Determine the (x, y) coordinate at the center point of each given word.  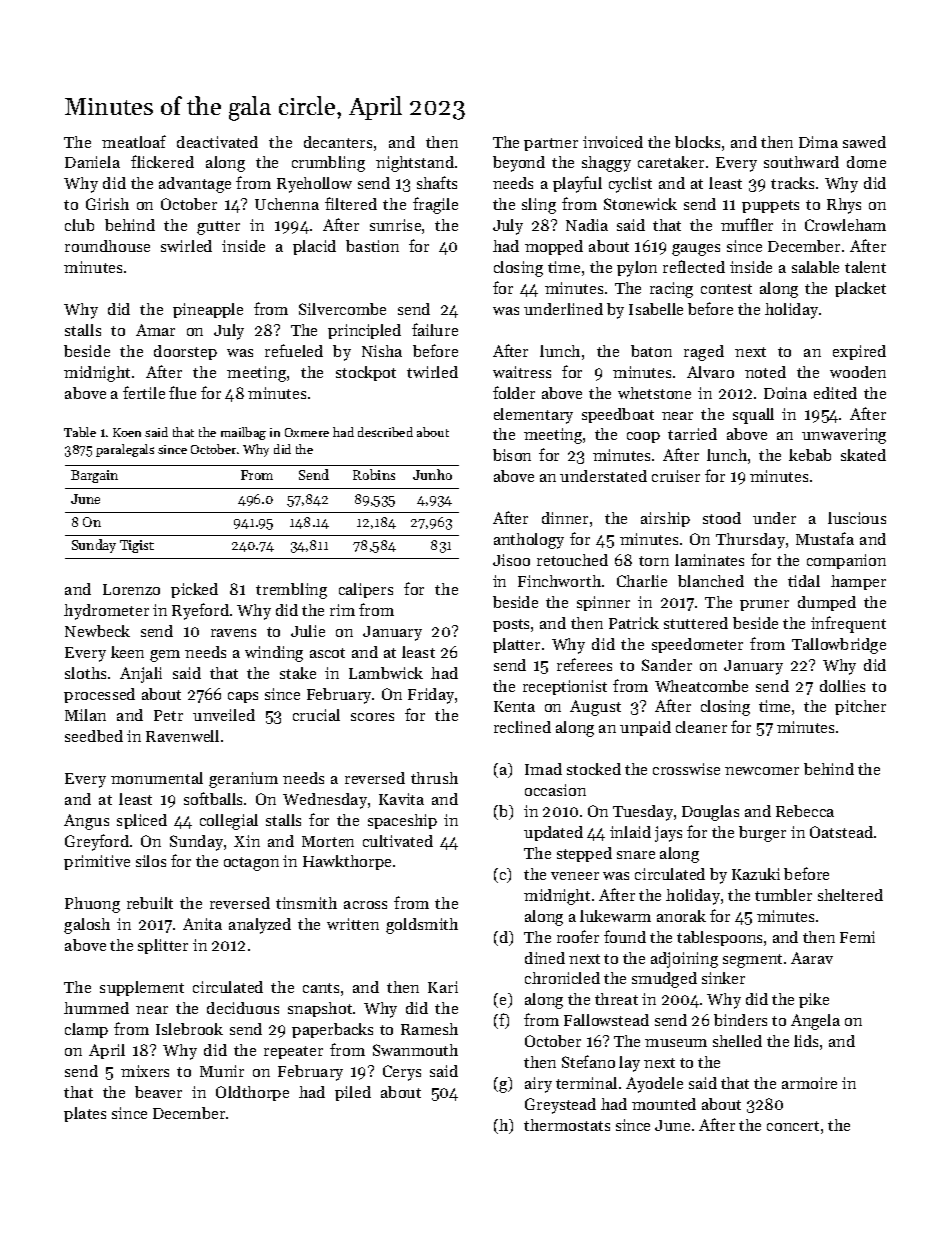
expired (859, 352)
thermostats (567, 1125)
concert (793, 1126)
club (79, 225)
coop (643, 437)
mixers (145, 1071)
